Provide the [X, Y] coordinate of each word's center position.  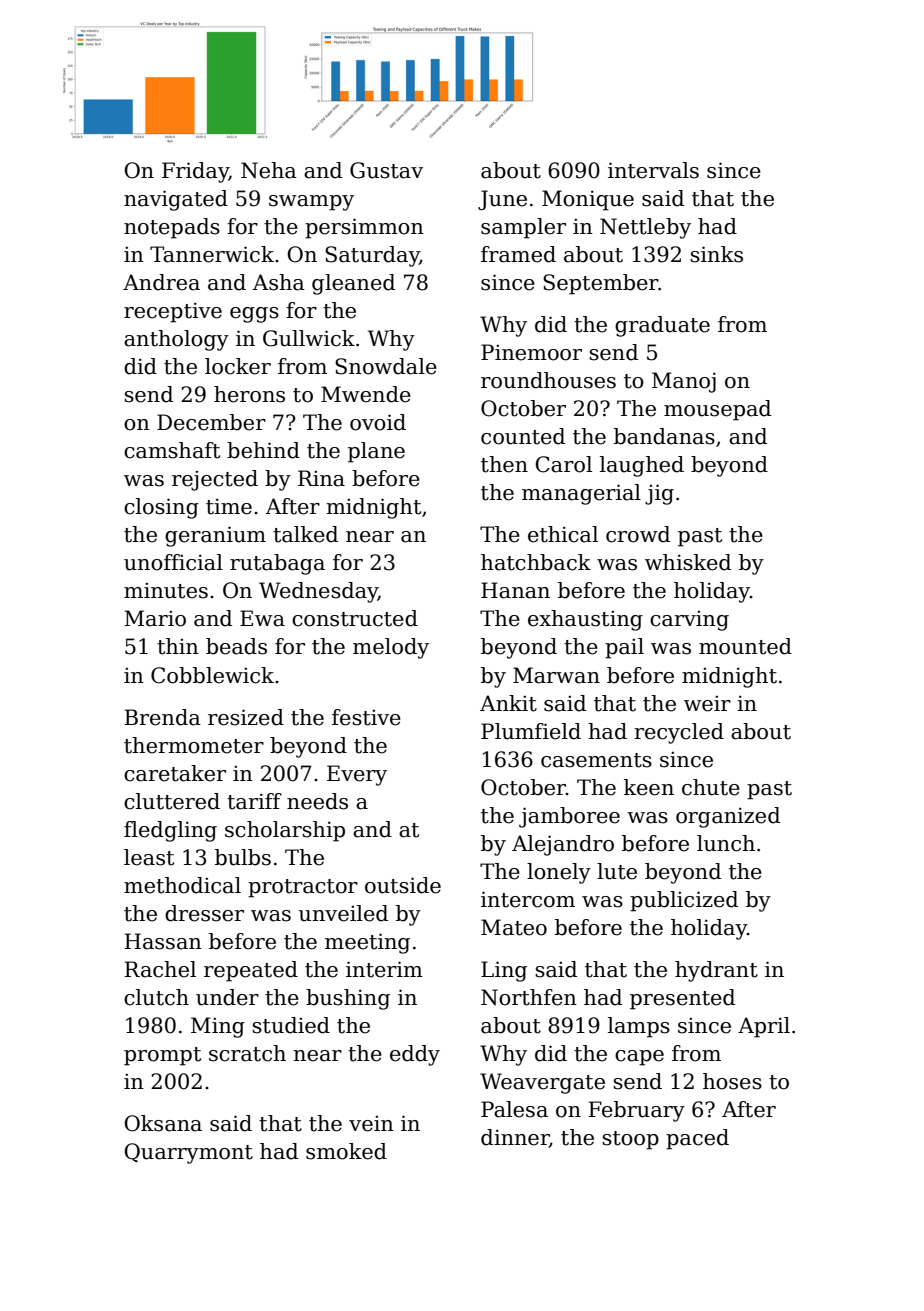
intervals [653, 170]
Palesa [514, 1109]
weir [707, 704]
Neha [269, 170]
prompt [162, 1056]
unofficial [173, 562]
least [149, 857]
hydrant [716, 971]
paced [697, 1139]
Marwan [556, 675]
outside [403, 885]
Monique [588, 200]
